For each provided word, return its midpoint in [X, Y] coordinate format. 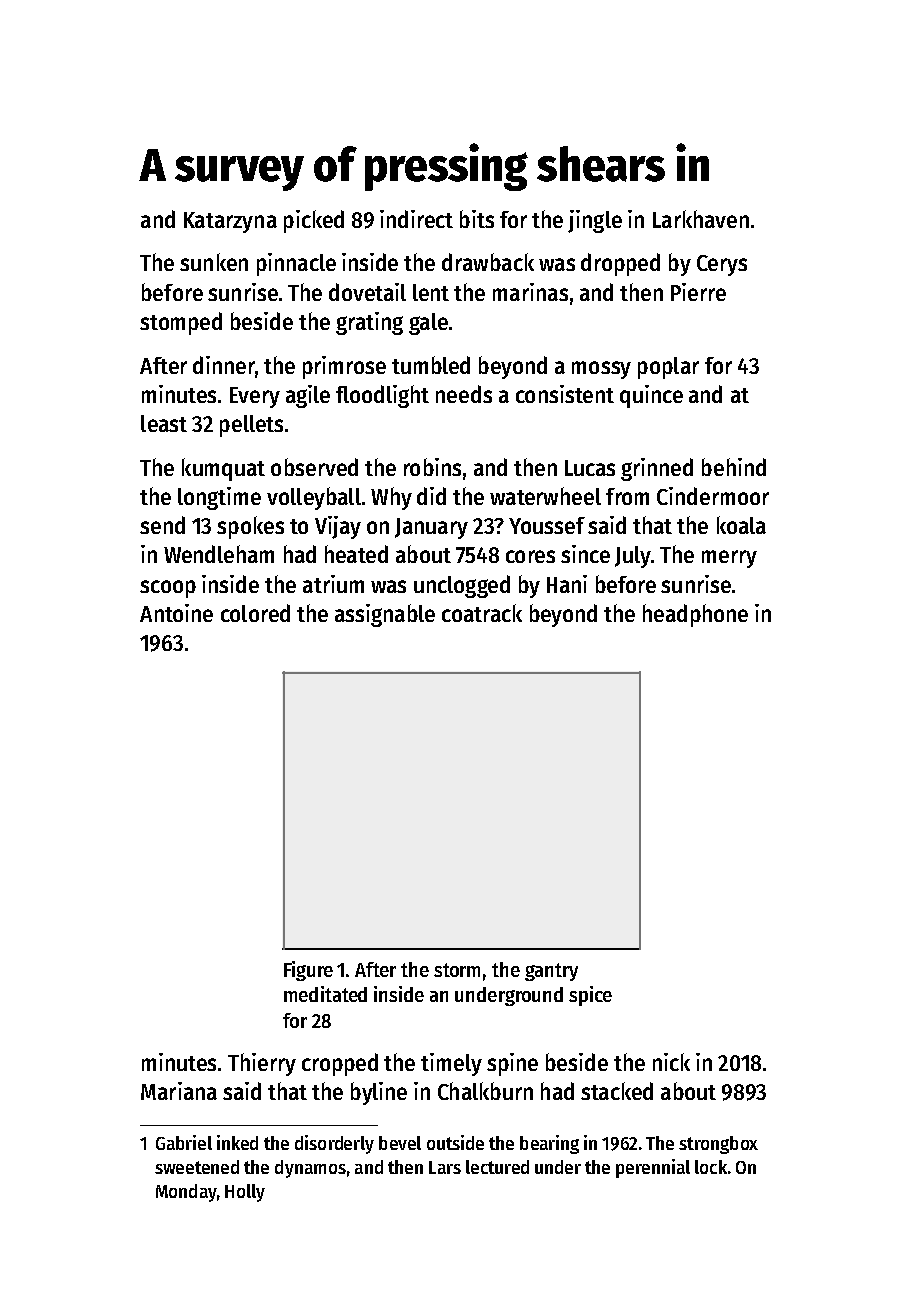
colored [255, 613]
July [633, 557]
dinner [224, 365]
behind [734, 467]
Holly [245, 1193]
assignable [385, 615]
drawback [488, 262]
